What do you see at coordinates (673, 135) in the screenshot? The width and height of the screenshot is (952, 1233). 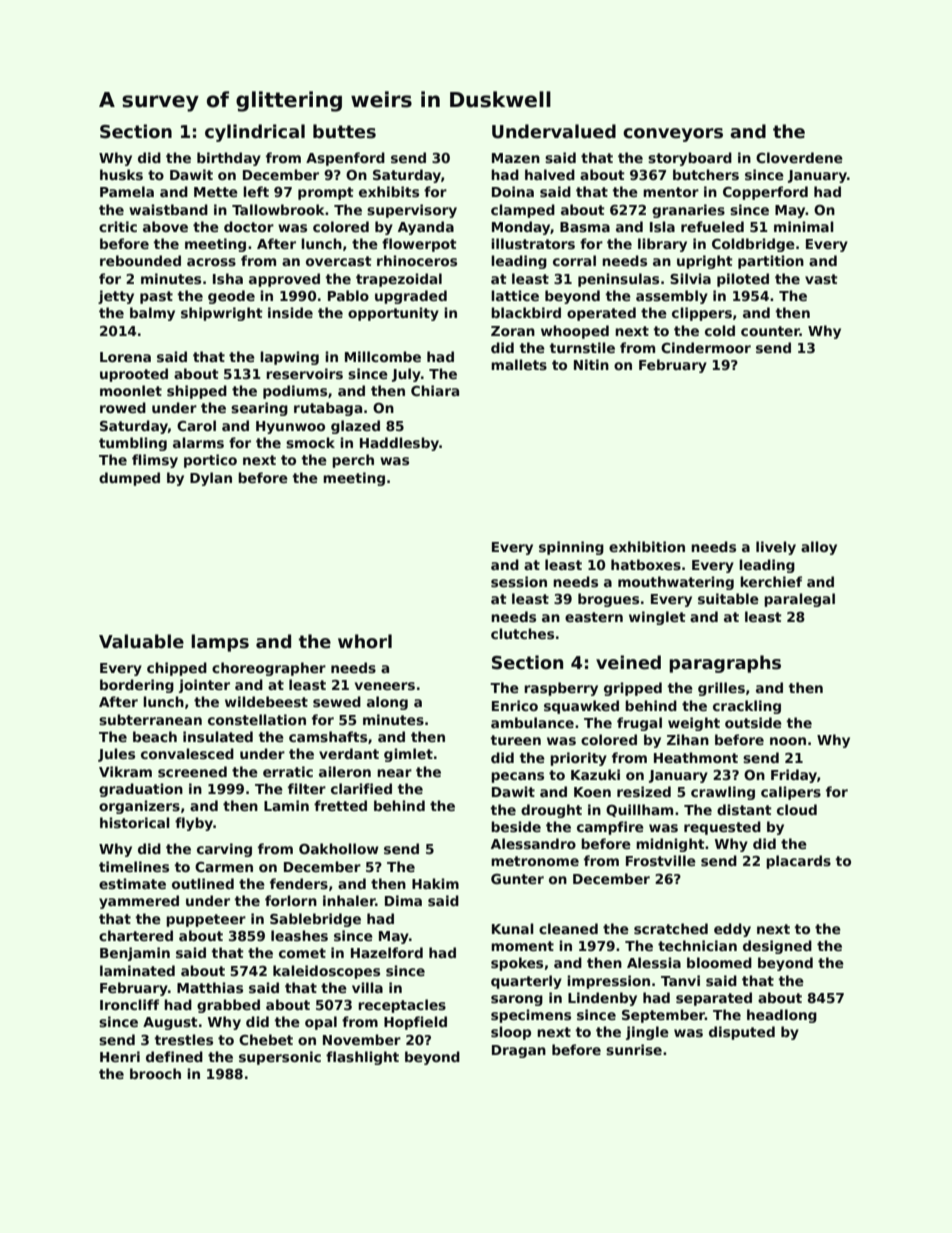 I see `conveyors` at bounding box center [673, 135].
